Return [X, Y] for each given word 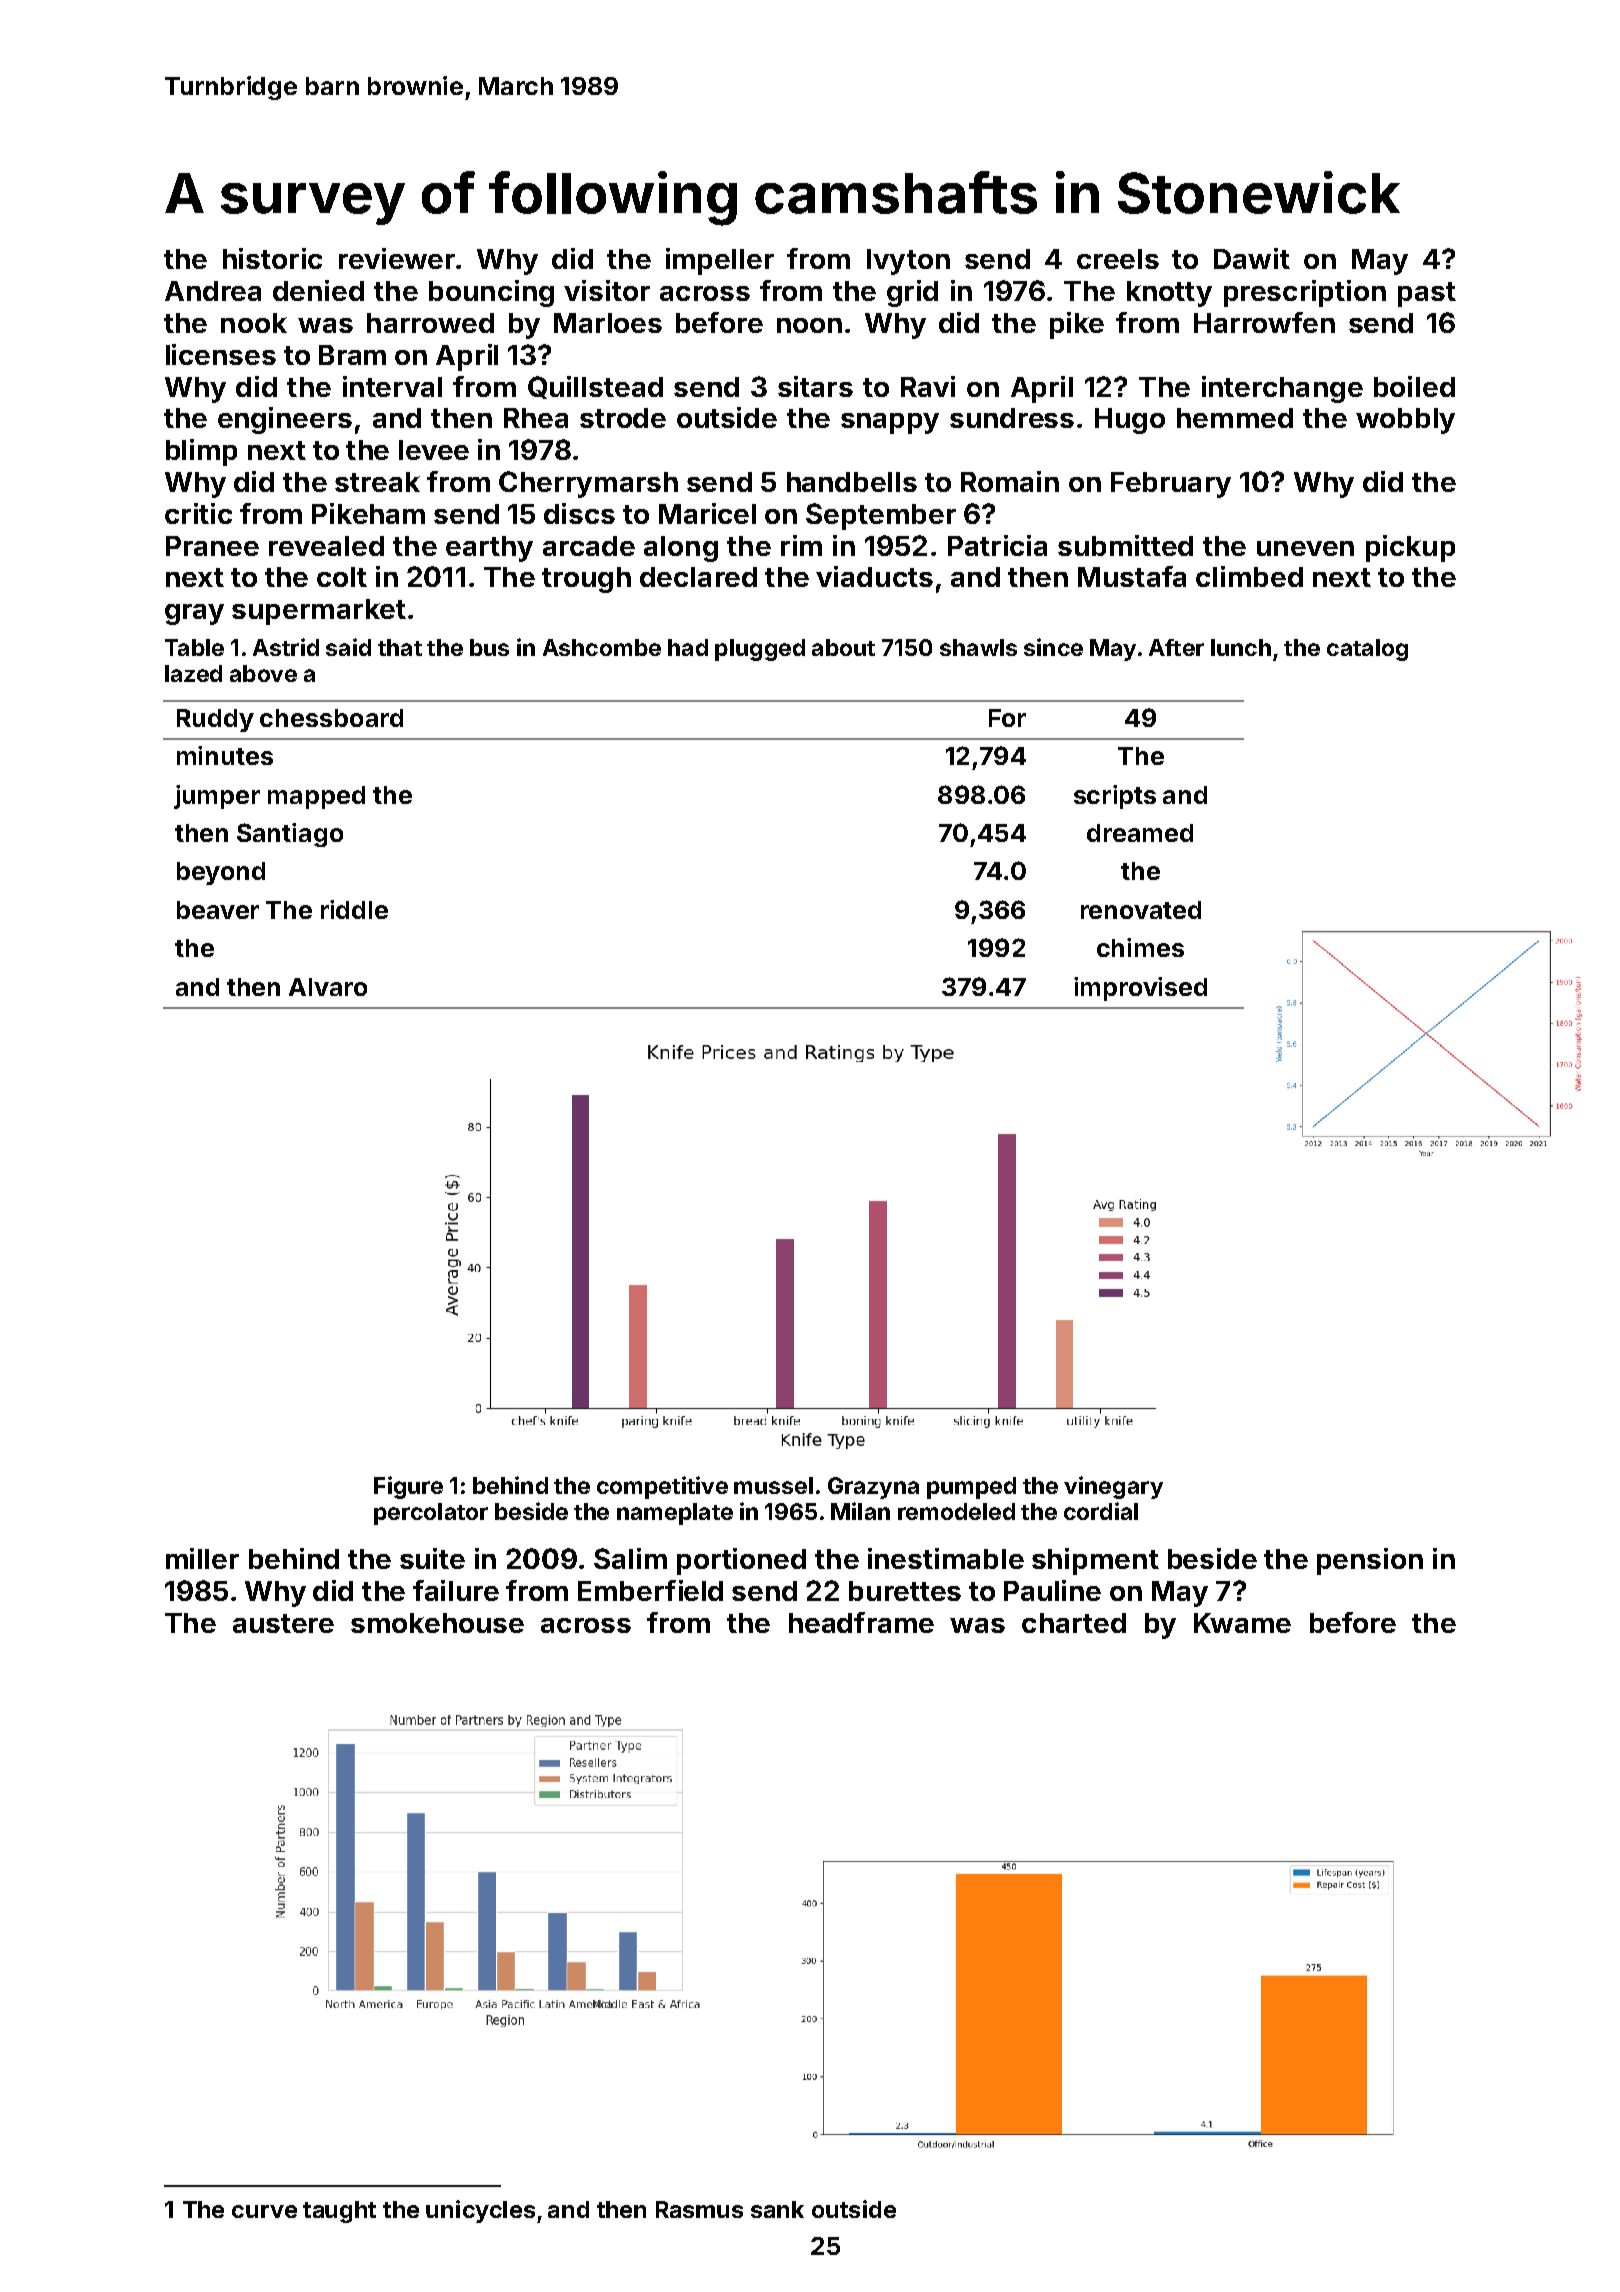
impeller [720, 261]
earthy [489, 549]
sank [777, 2209]
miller [202, 1558]
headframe [861, 1622]
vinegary [1113, 1487]
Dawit [1252, 258]
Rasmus [699, 2209]
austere [283, 1623]
